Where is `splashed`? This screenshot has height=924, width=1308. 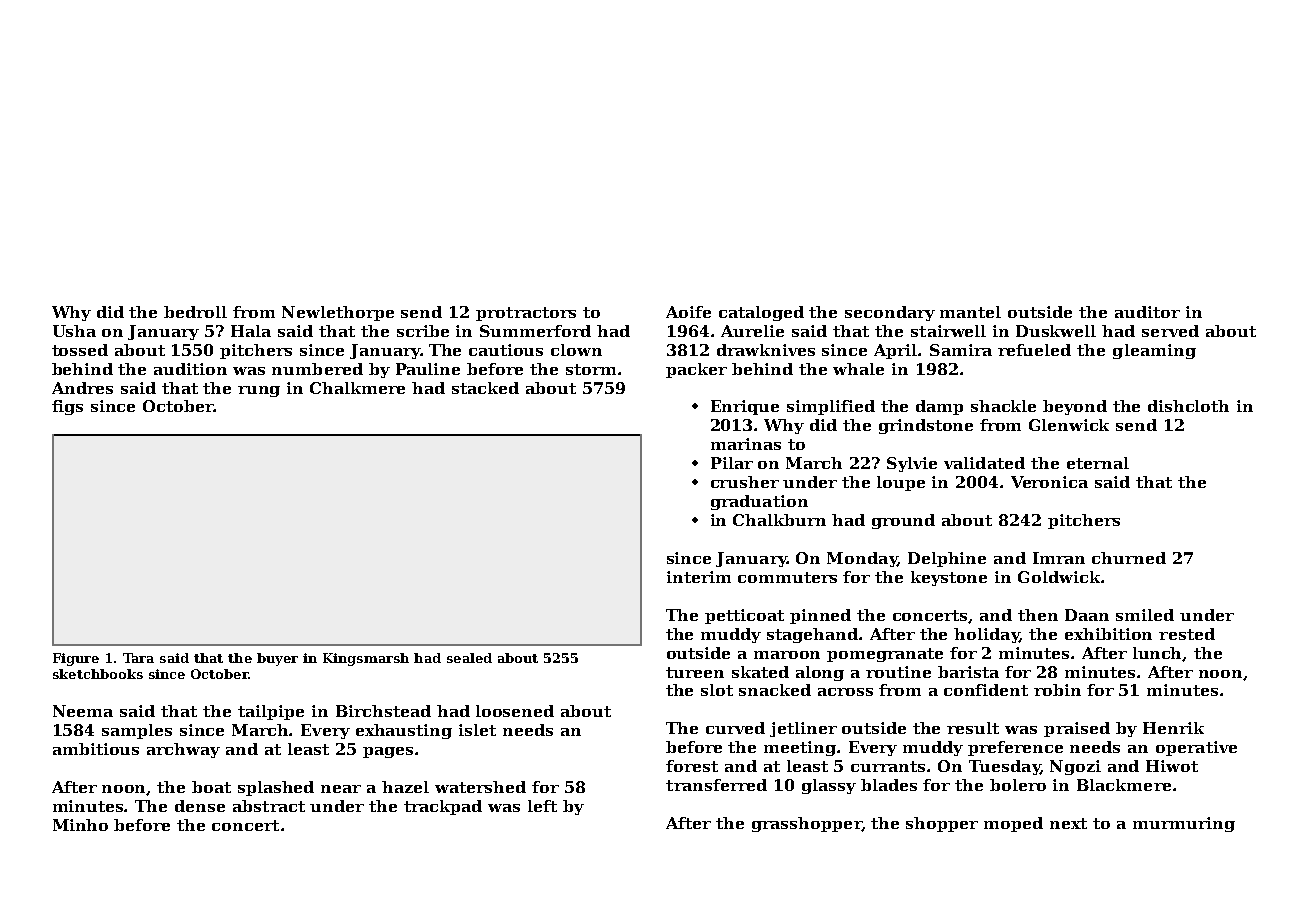
splashed is located at coordinates (276, 788).
